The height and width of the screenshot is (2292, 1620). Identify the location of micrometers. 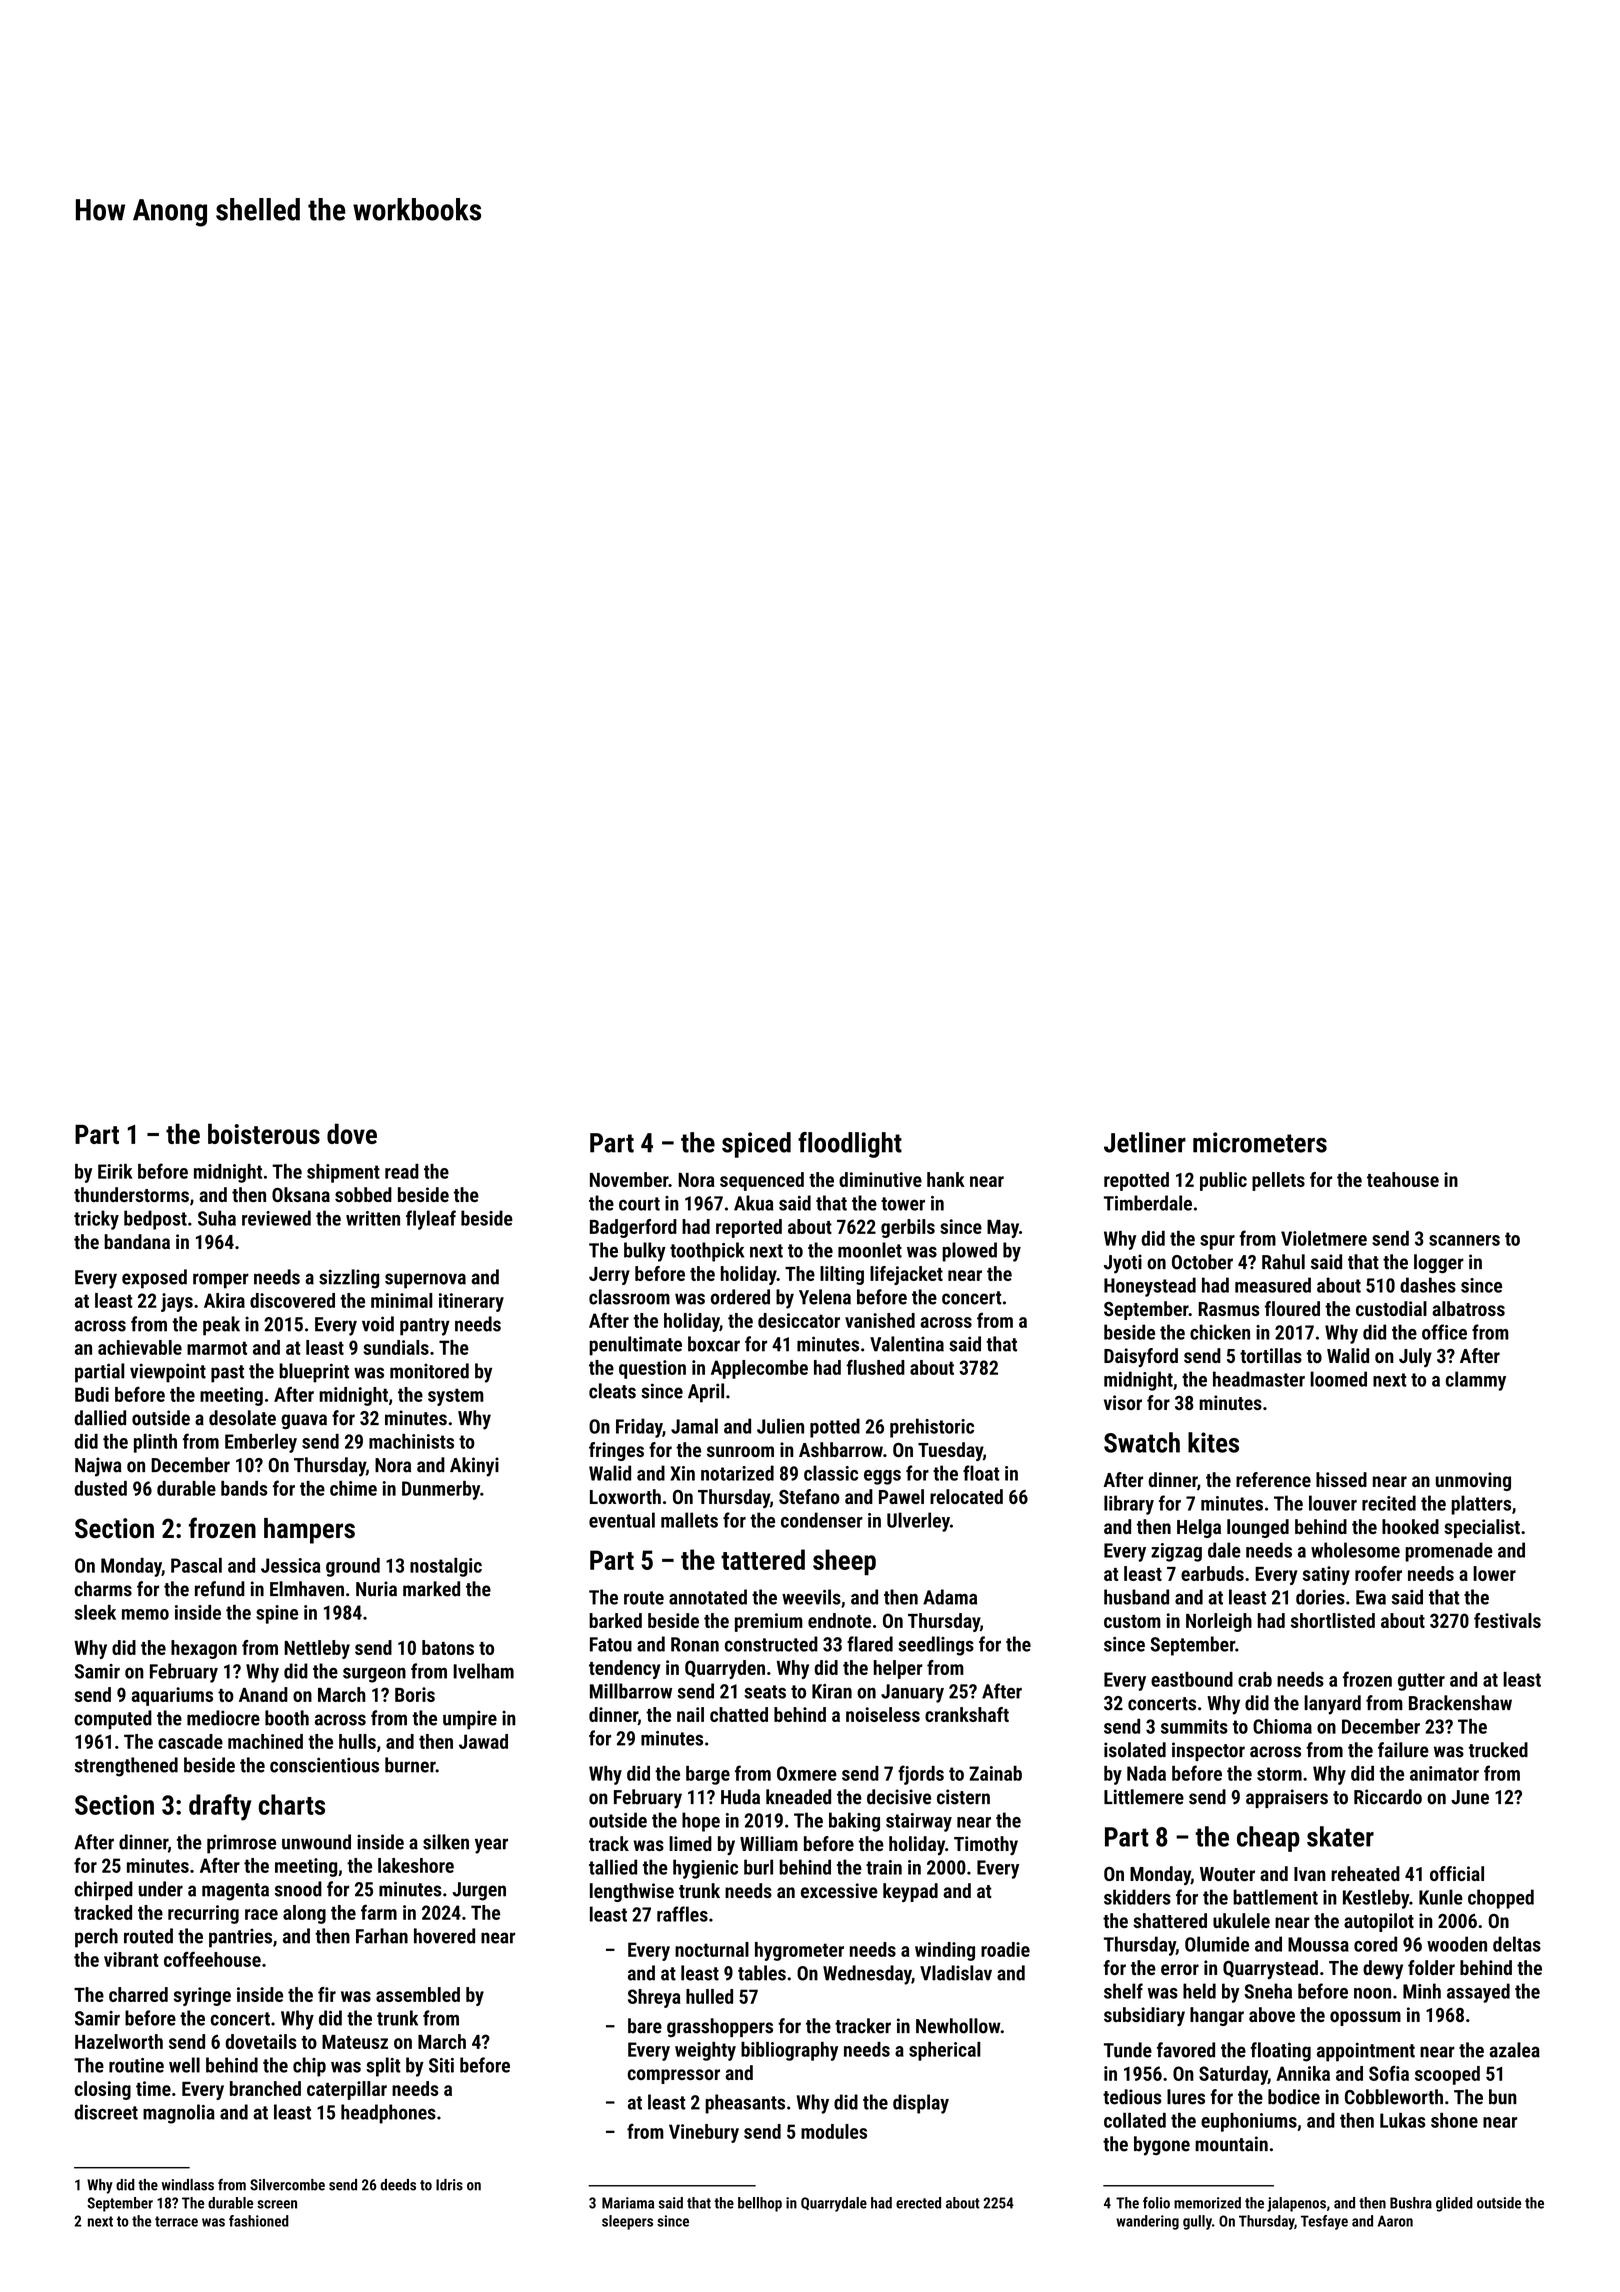
(1260, 1142).
